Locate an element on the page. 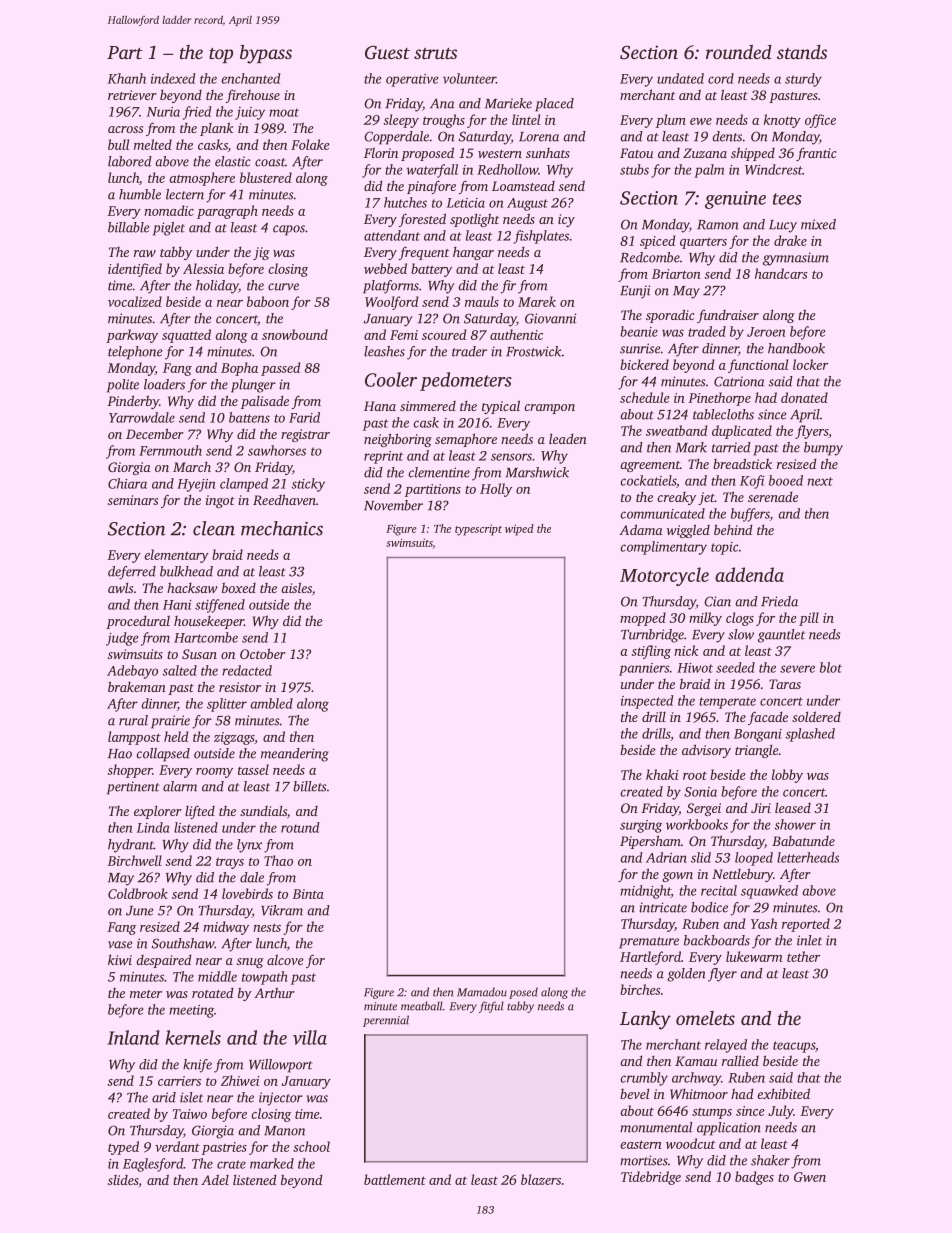 The height and width of the page is (1233, 952). kiwi is located at coordinates (120, 959).
